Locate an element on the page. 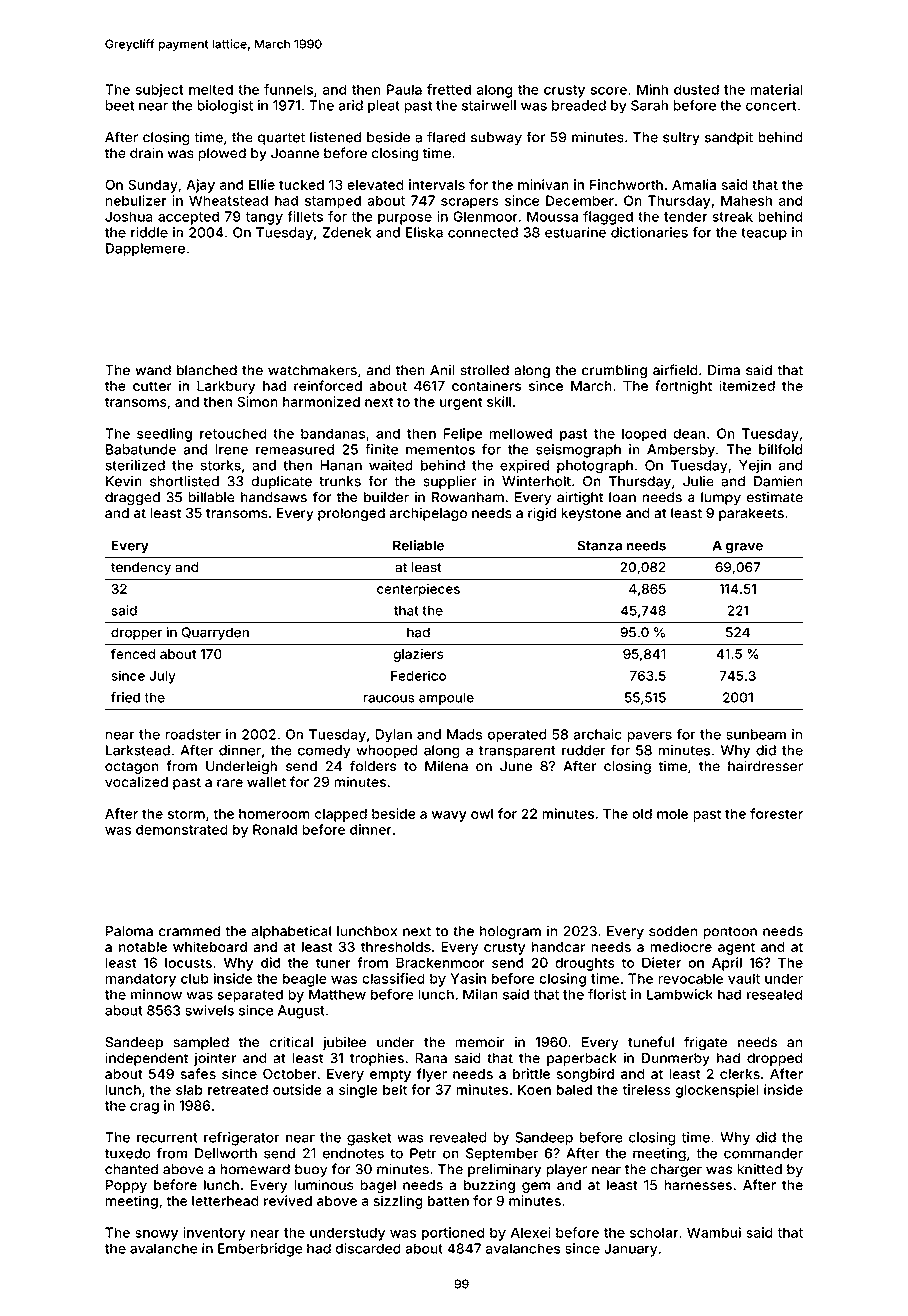  dictionaries is located at coordinates (649, 232).
